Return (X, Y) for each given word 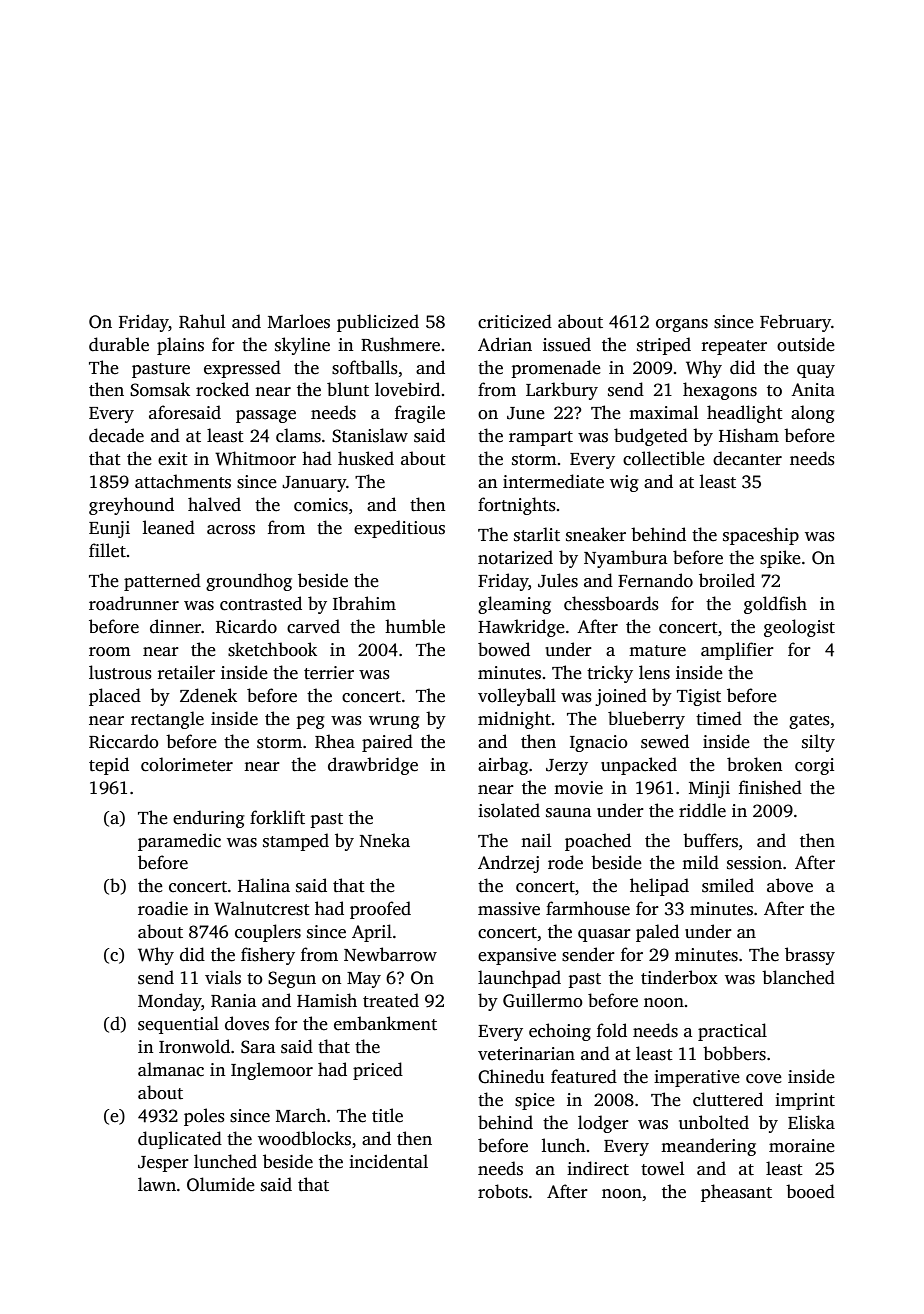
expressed (242, 369)
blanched (798, 977)
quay (816, 371)
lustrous (120, 672)
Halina (264, 885)
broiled (727, 580)
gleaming (514, 605)
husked (366, 458)
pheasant (736, 1193)
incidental (388, 1161)
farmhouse (588, 908)
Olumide (221, 1184)
